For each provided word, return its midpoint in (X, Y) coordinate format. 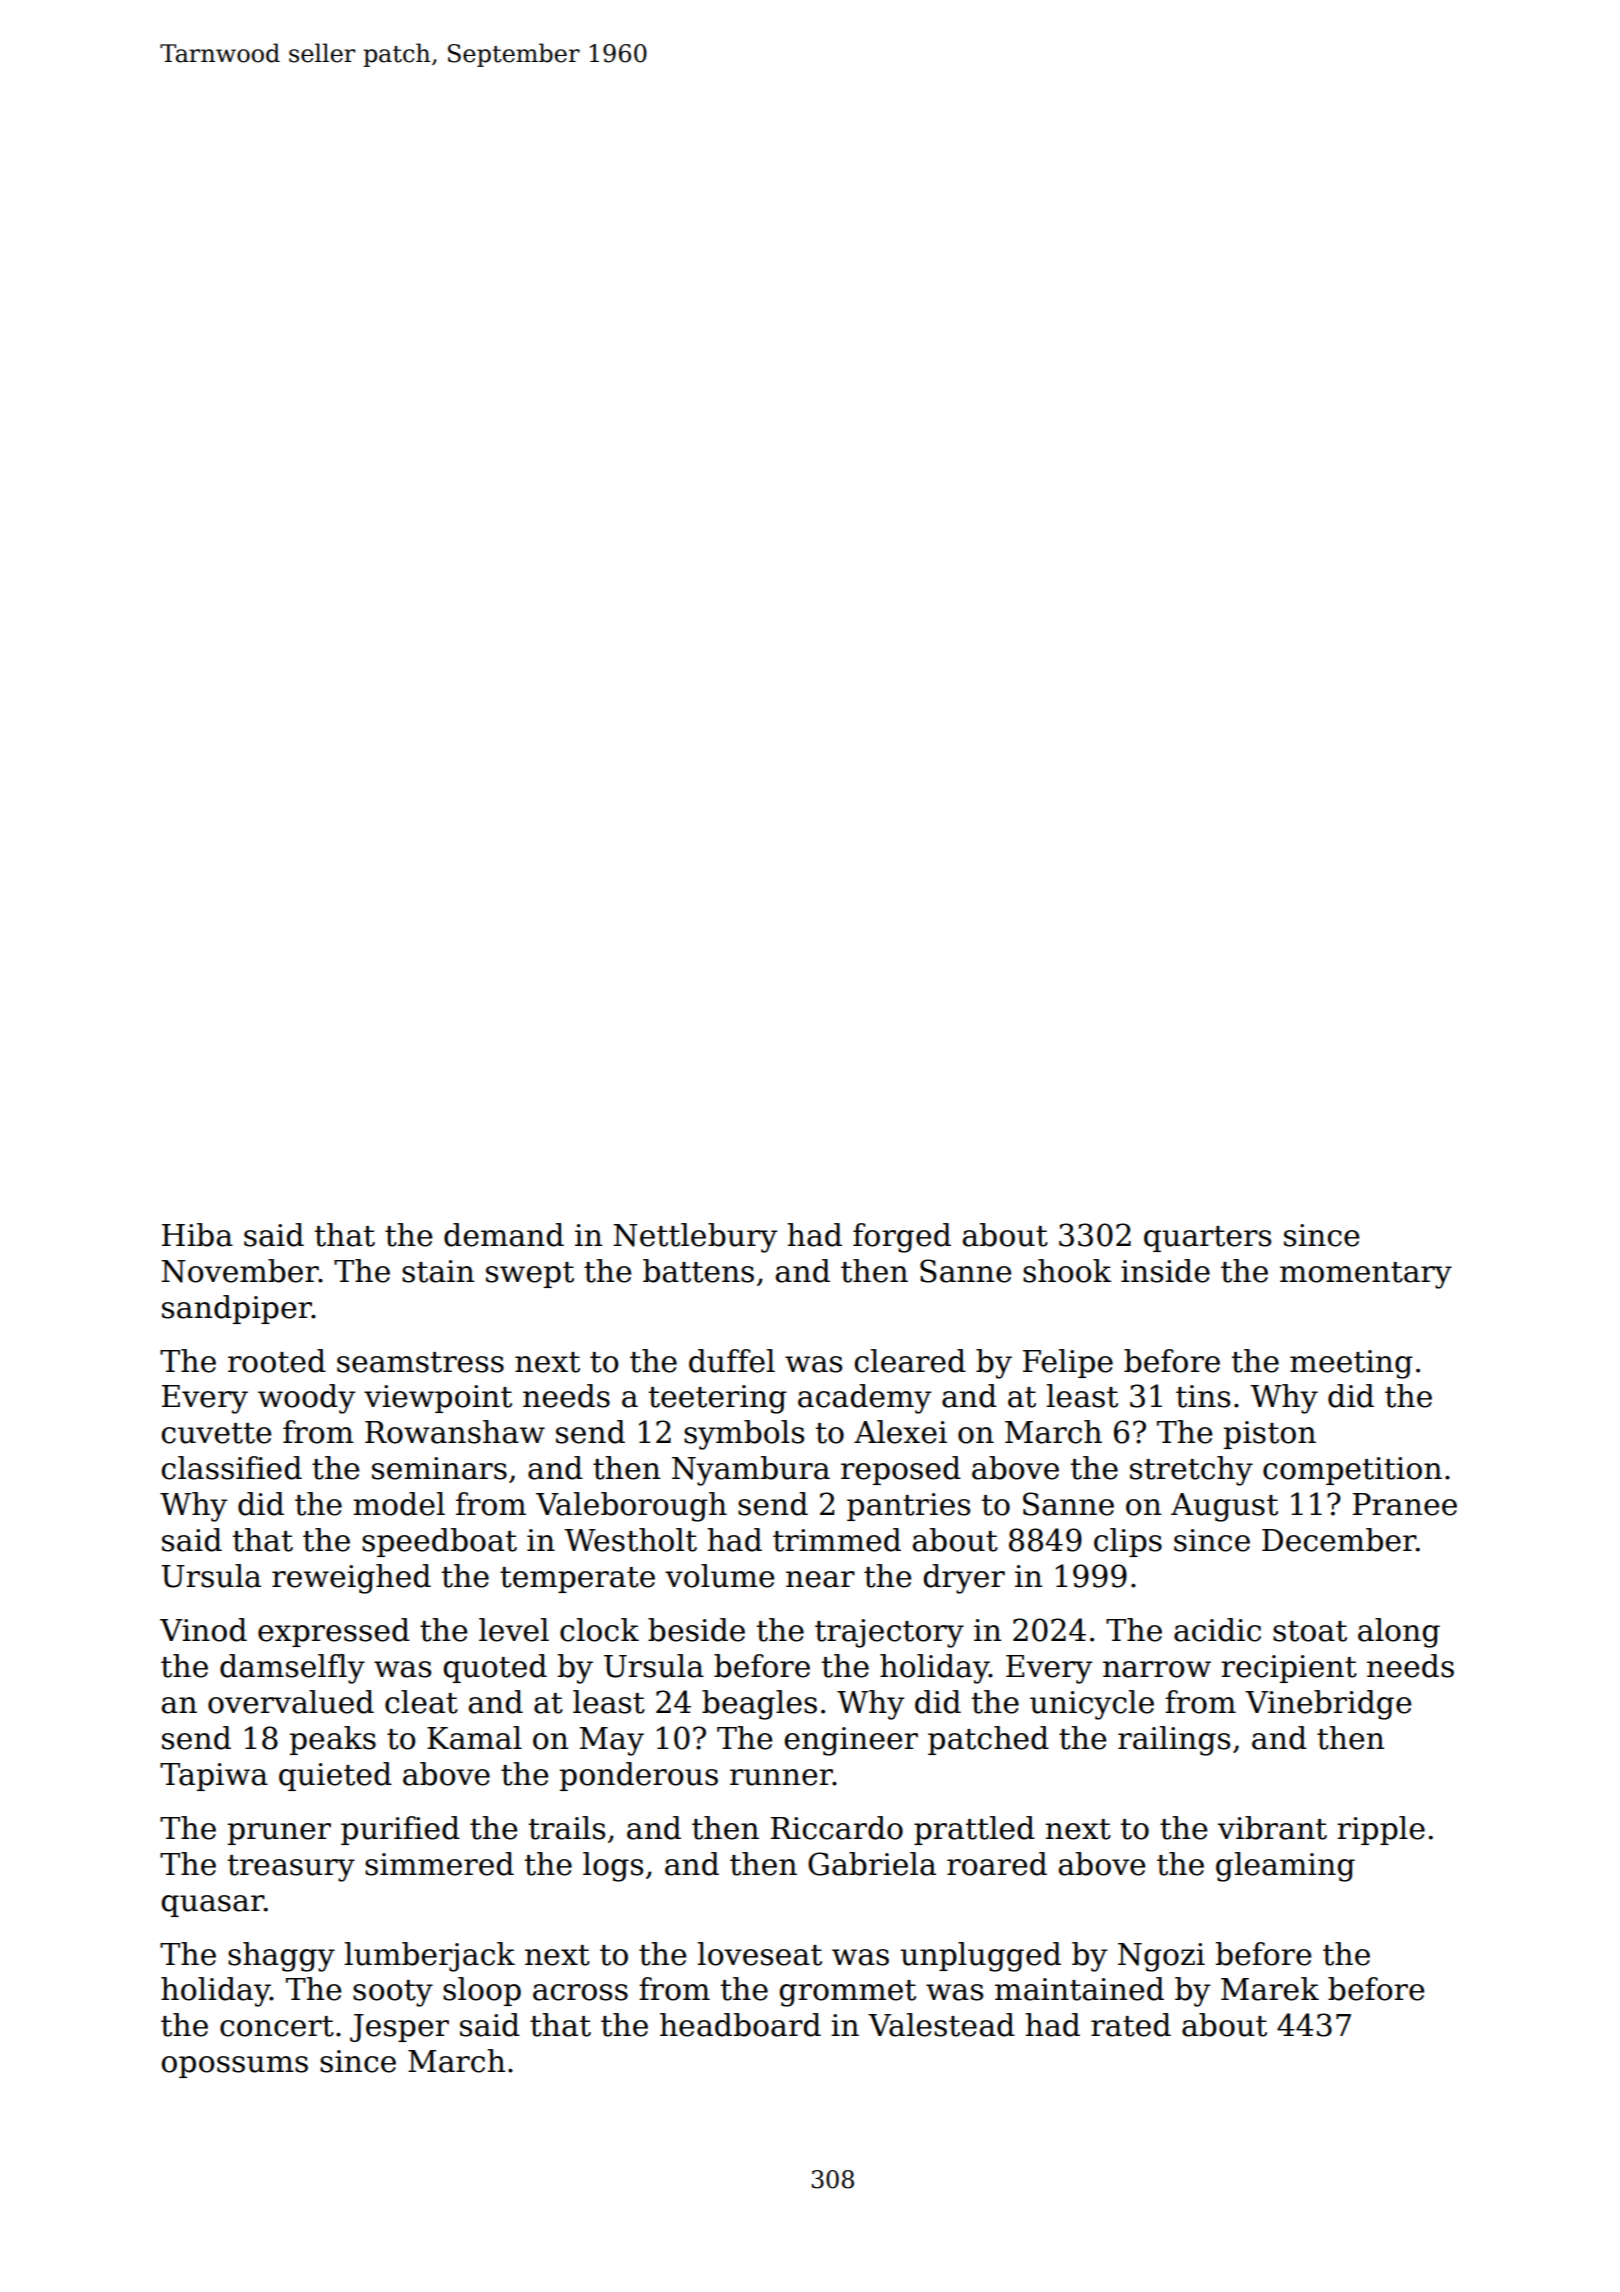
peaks (333, 1740)
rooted (277, 1361)
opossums (234, 2067)
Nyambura (751, 1471)
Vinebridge (1328, 1705)
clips (1128, 1542)
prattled (974, 1830)
